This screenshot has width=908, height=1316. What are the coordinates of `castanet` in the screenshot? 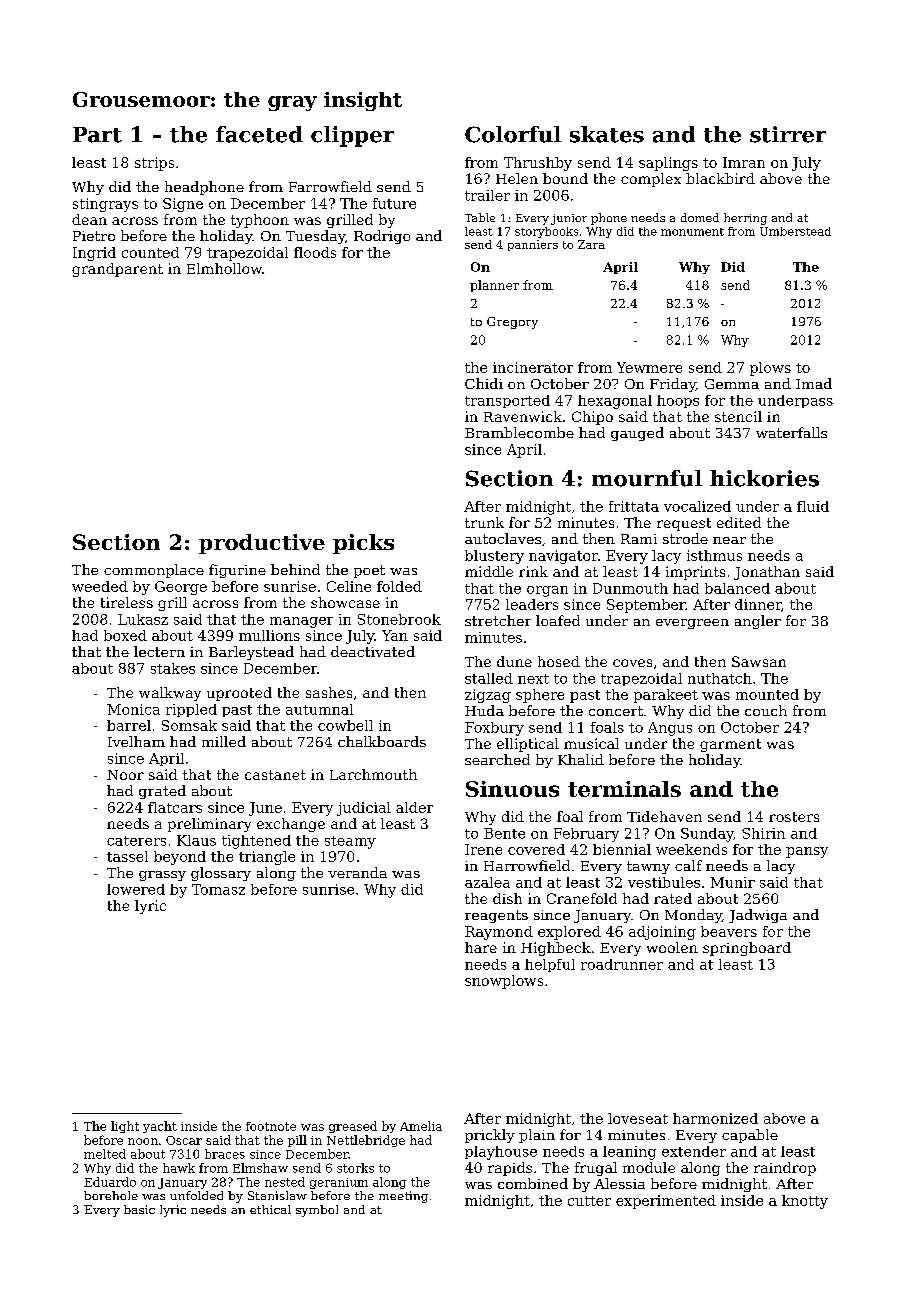 It's located at (275, 775).
